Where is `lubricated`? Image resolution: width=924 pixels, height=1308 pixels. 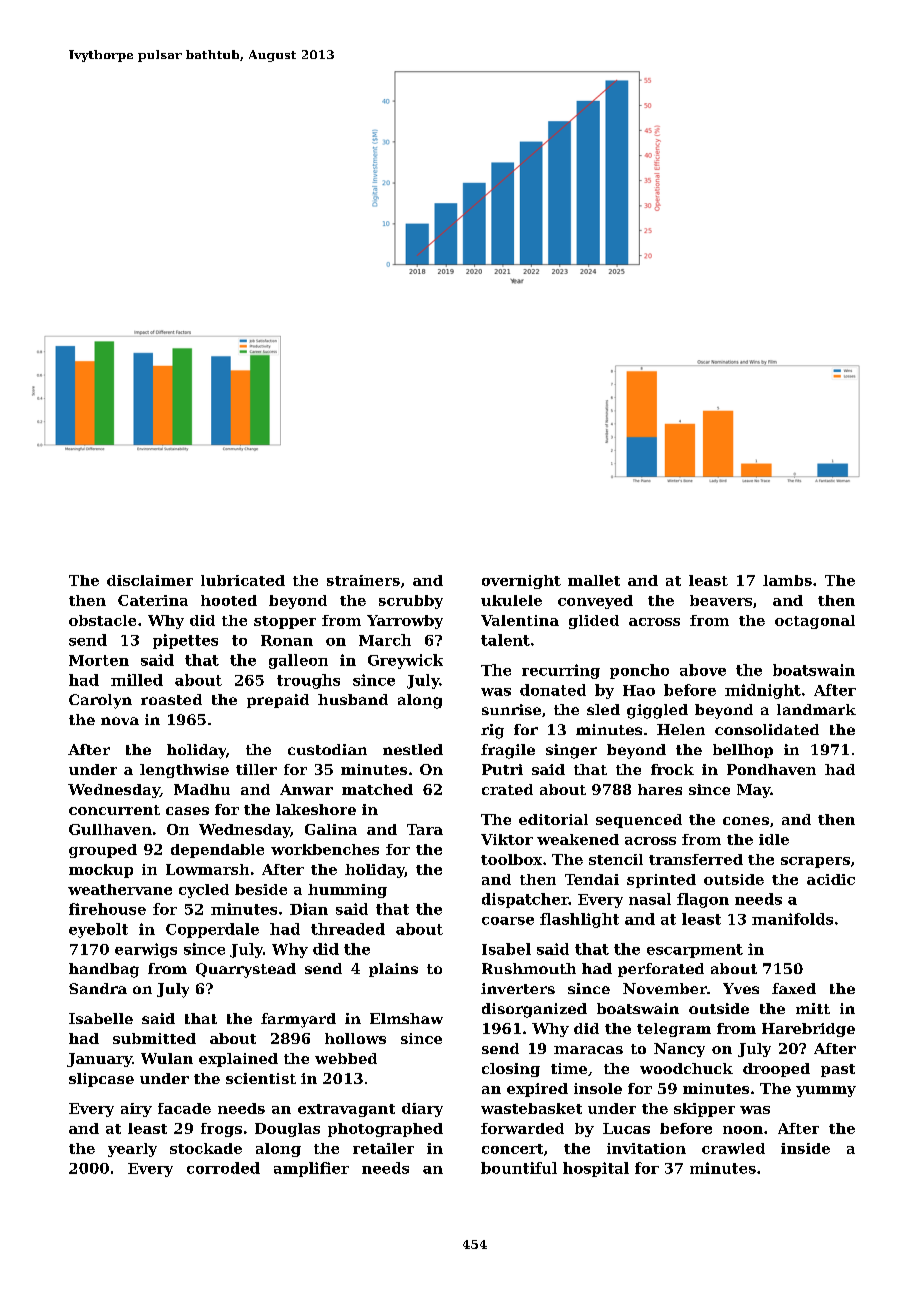
lubricated is located at coordinates (243, 580).
